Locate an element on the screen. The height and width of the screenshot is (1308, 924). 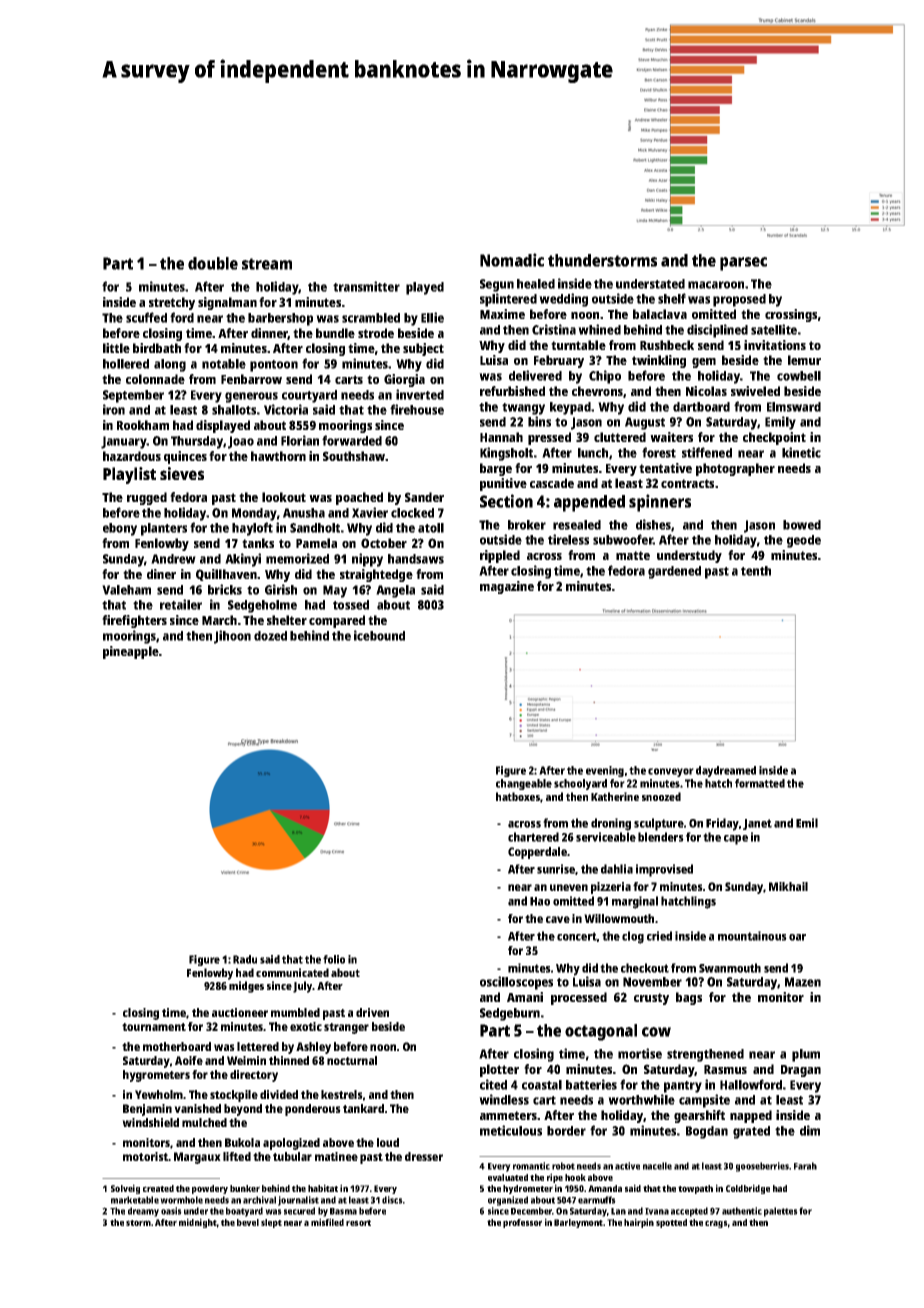
icebound is located at coordinates (379, 635).
